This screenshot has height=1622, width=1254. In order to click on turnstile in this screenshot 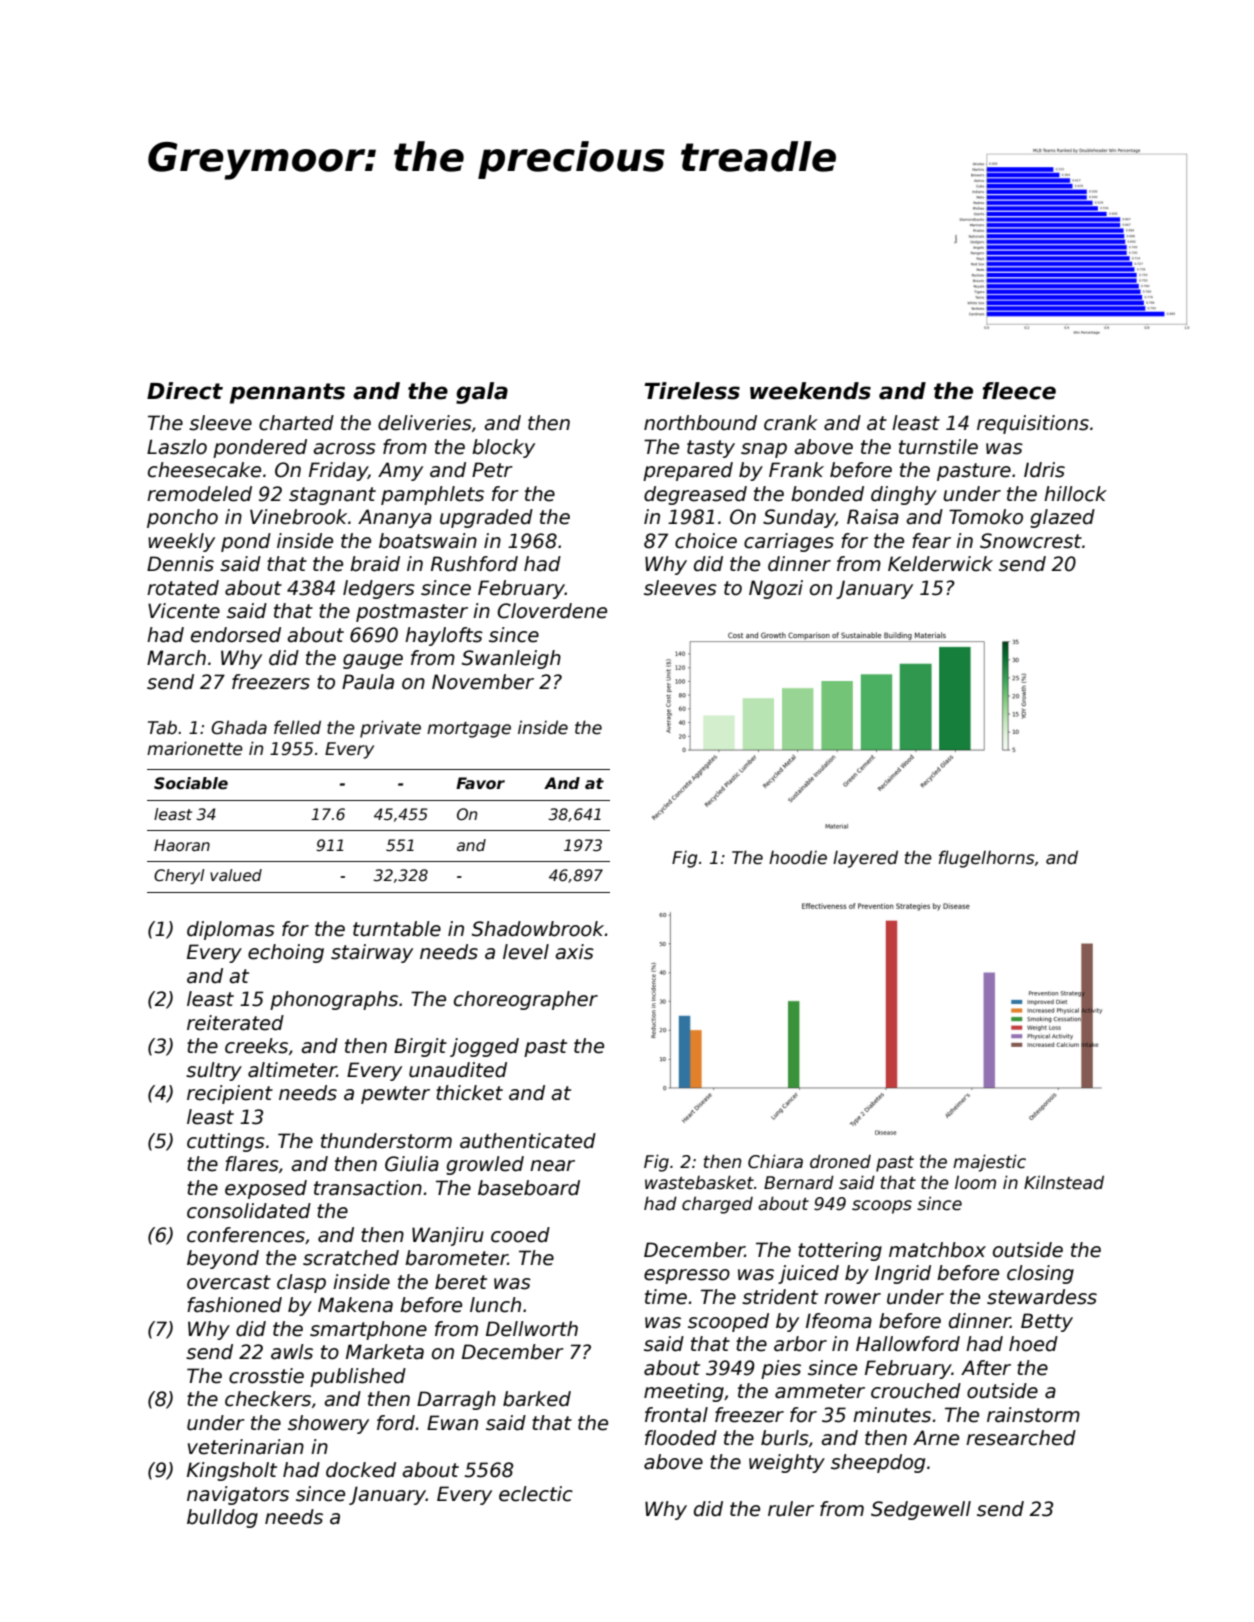, I will do `click(938, 447)`.
